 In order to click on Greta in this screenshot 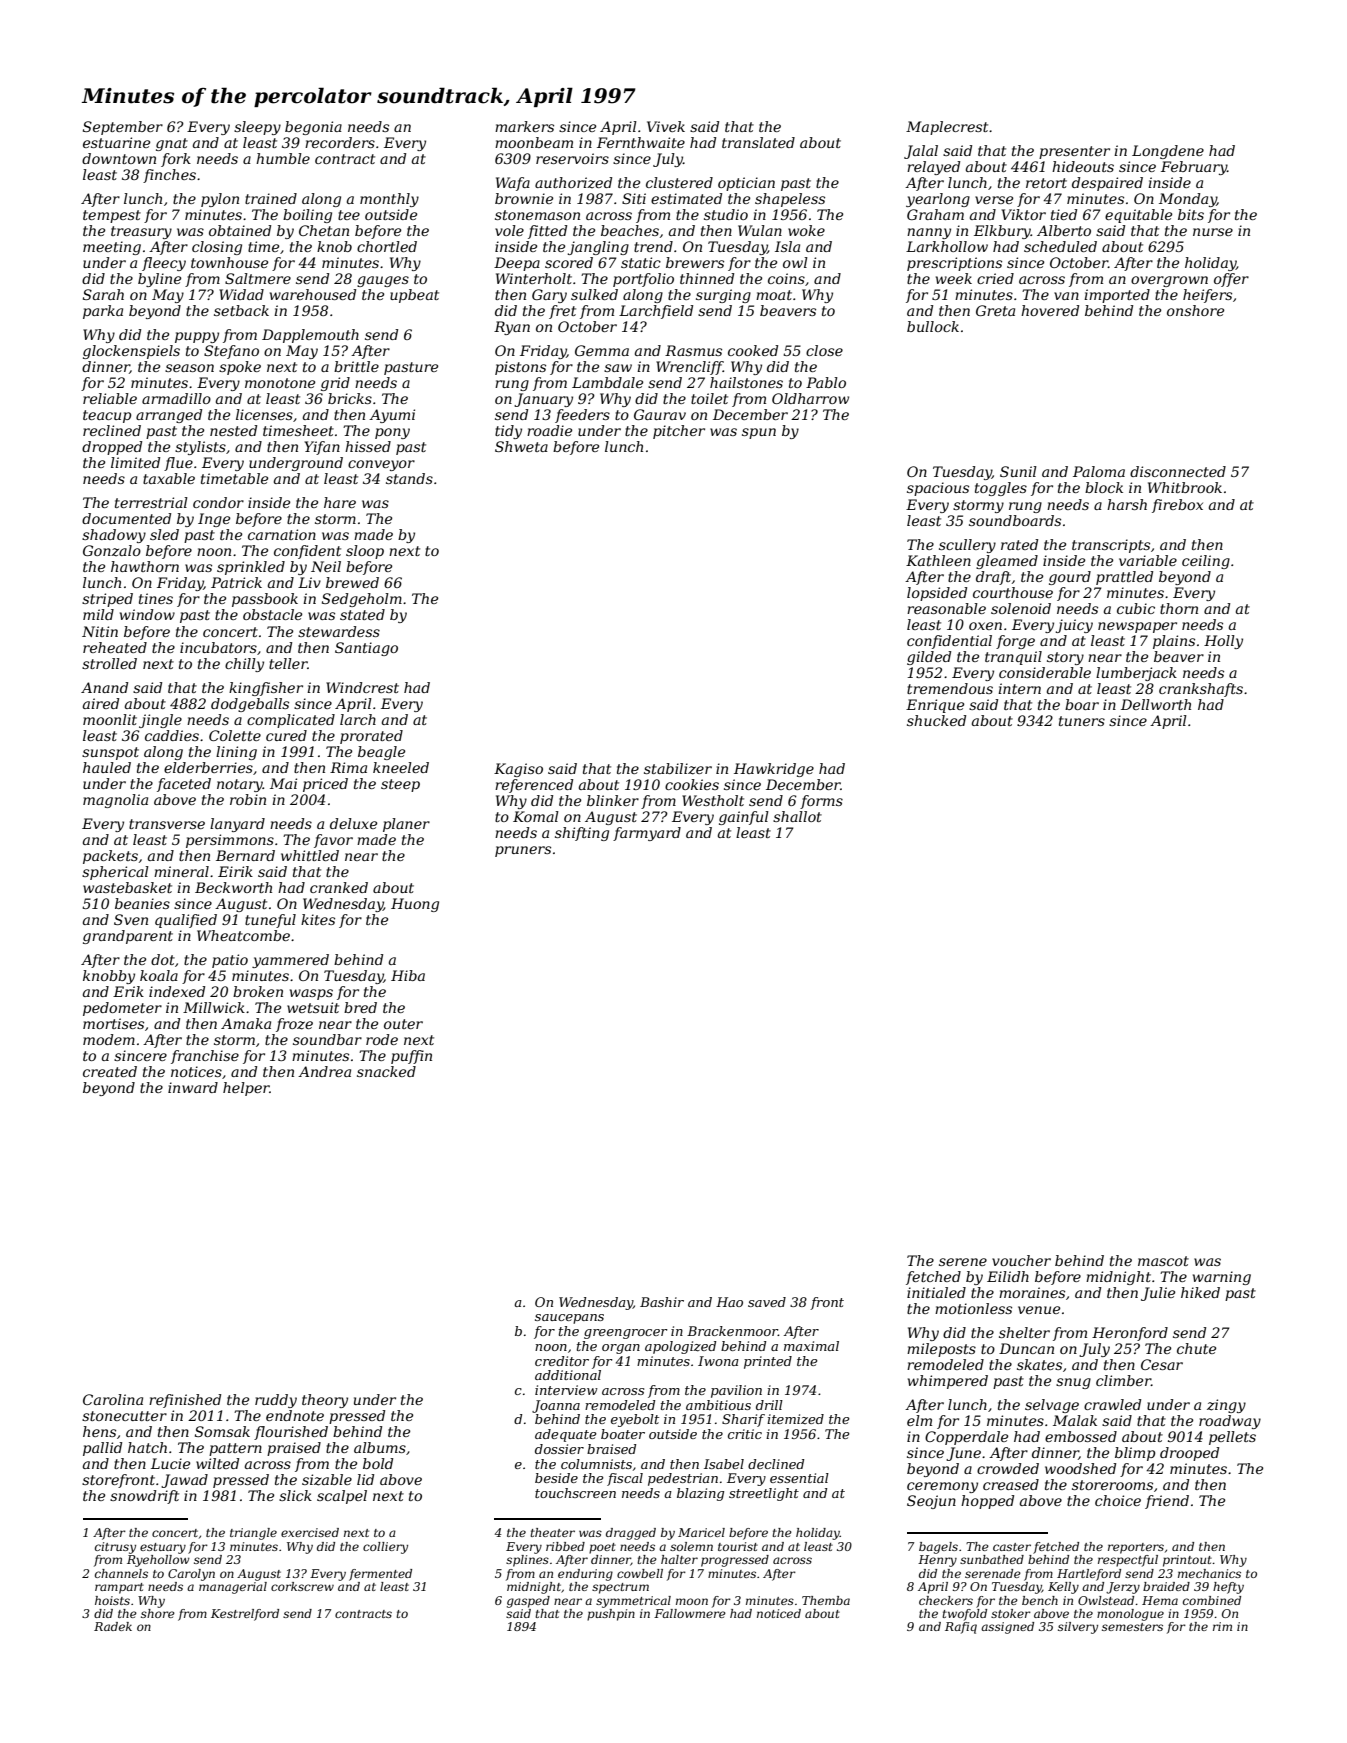, I will do `click(995, 310)`.
